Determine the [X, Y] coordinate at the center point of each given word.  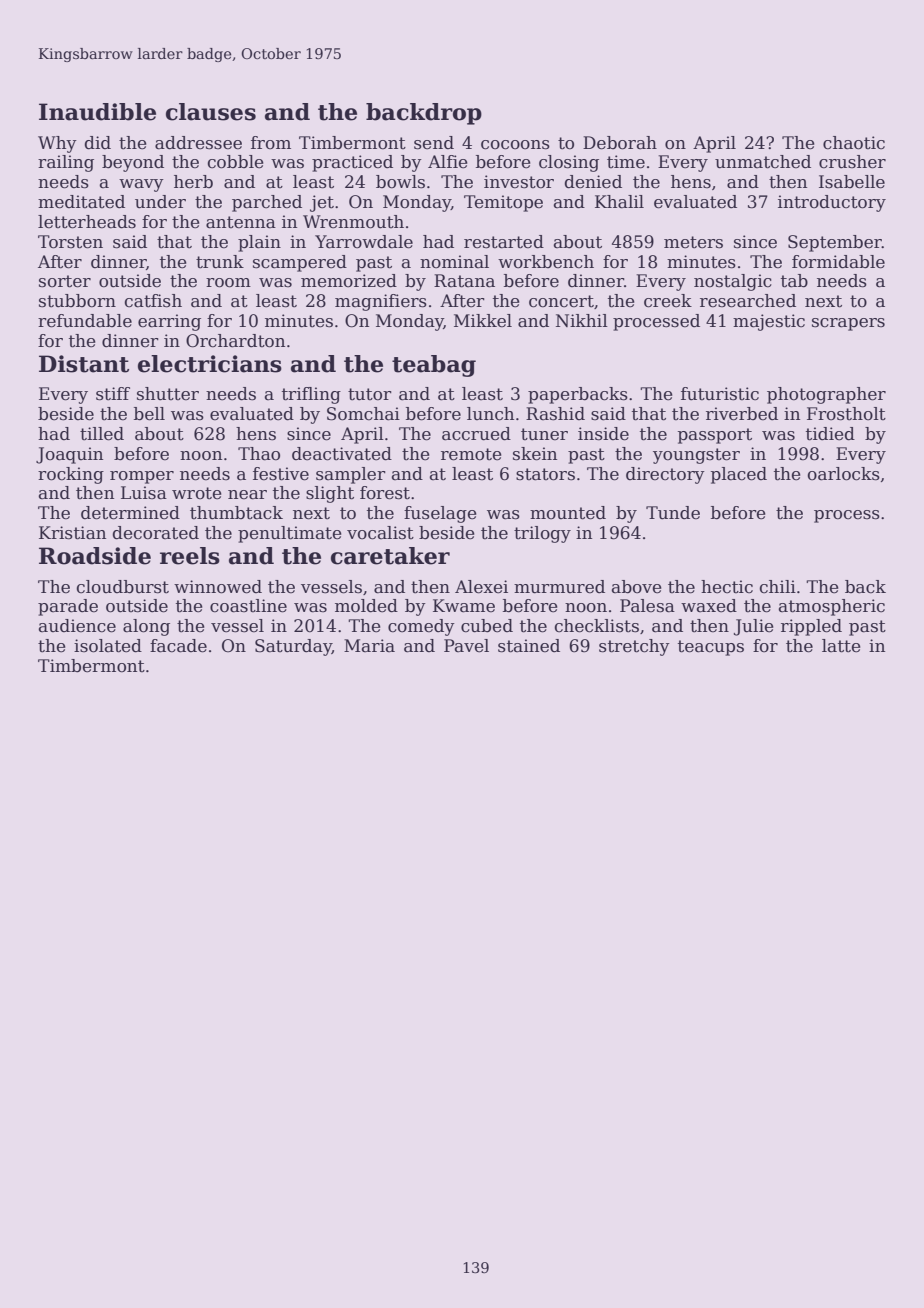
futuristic [720, 394]
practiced [352, 163]
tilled [102, 434]
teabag [434, 366]
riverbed [742, 414]
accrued [476, 434]
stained [529, 646]
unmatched [763, 162]
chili [778, 587]
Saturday [293, 647]
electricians [210, 364]
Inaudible [97, 112]
